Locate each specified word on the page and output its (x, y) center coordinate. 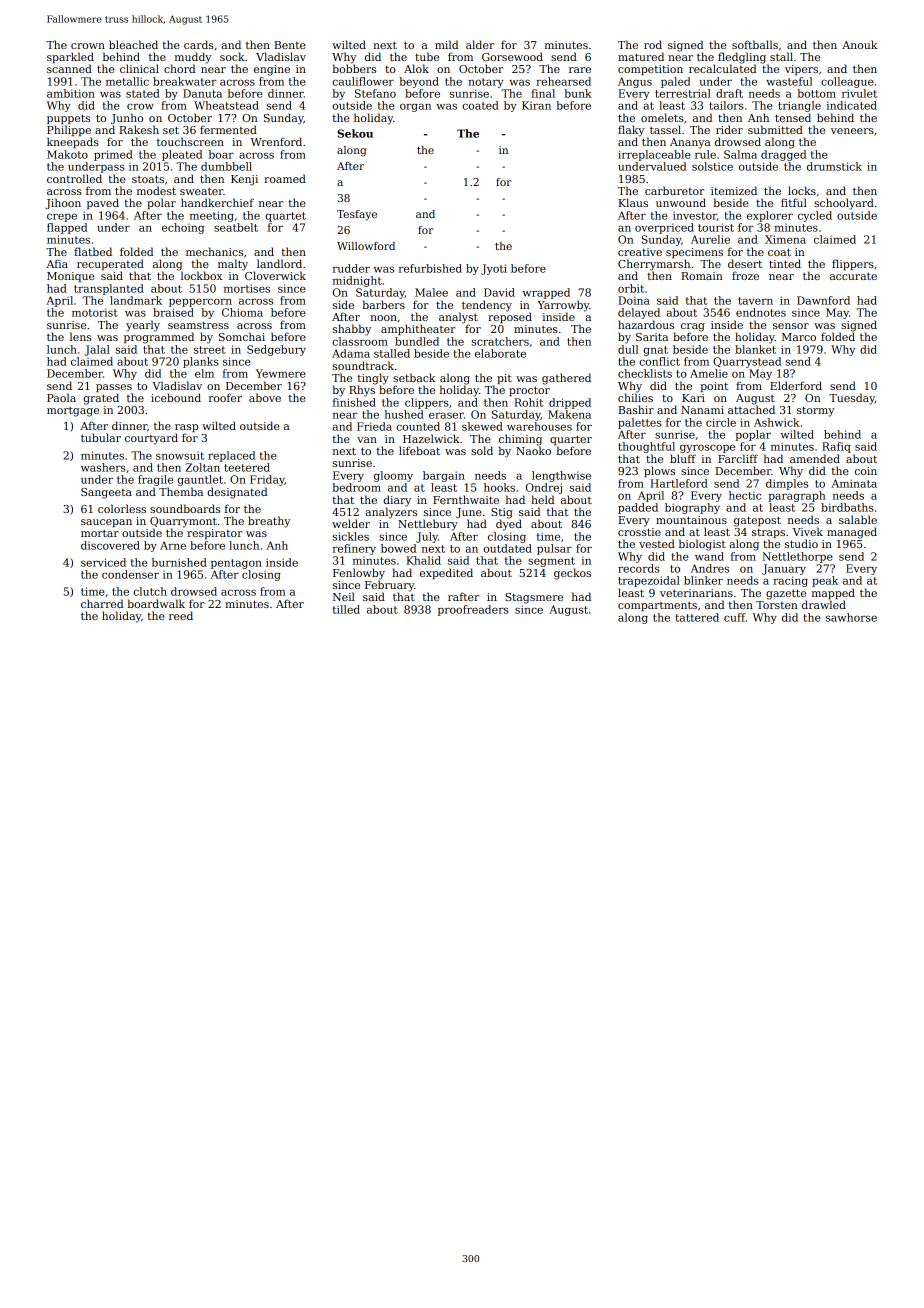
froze (745, 275)
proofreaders (473, 610)
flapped (67, 228)
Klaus (633, 202)
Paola (61, 397)
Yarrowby (563, 306)
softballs (755, 44)
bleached (133, 44)
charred (102, 603)
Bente (290, 45)
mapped (833, 593)
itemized (734, 190)
